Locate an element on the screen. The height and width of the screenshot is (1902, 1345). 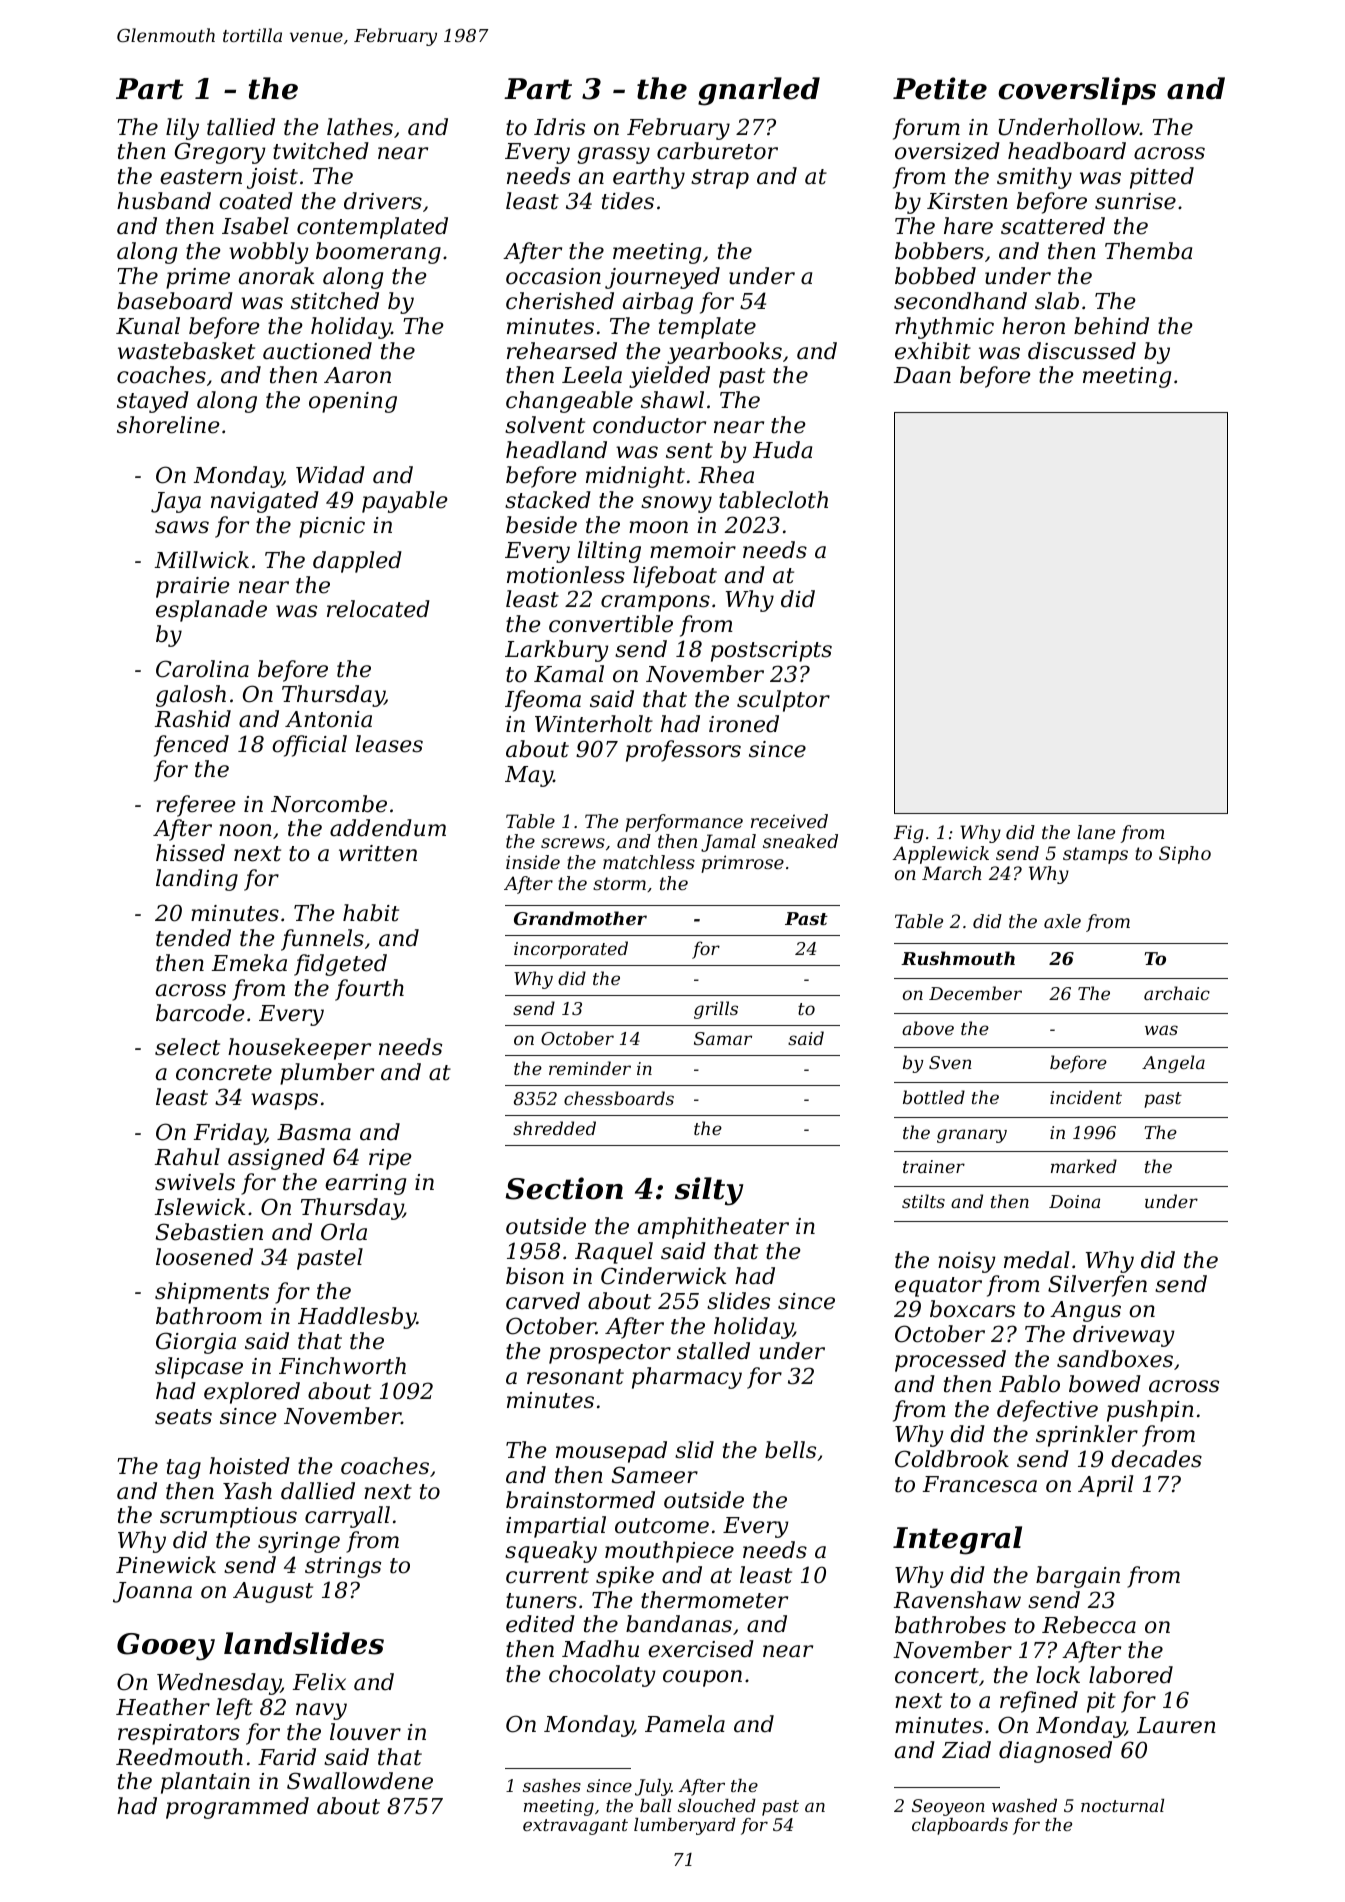
lane is located at coordinates (1096, 832).
